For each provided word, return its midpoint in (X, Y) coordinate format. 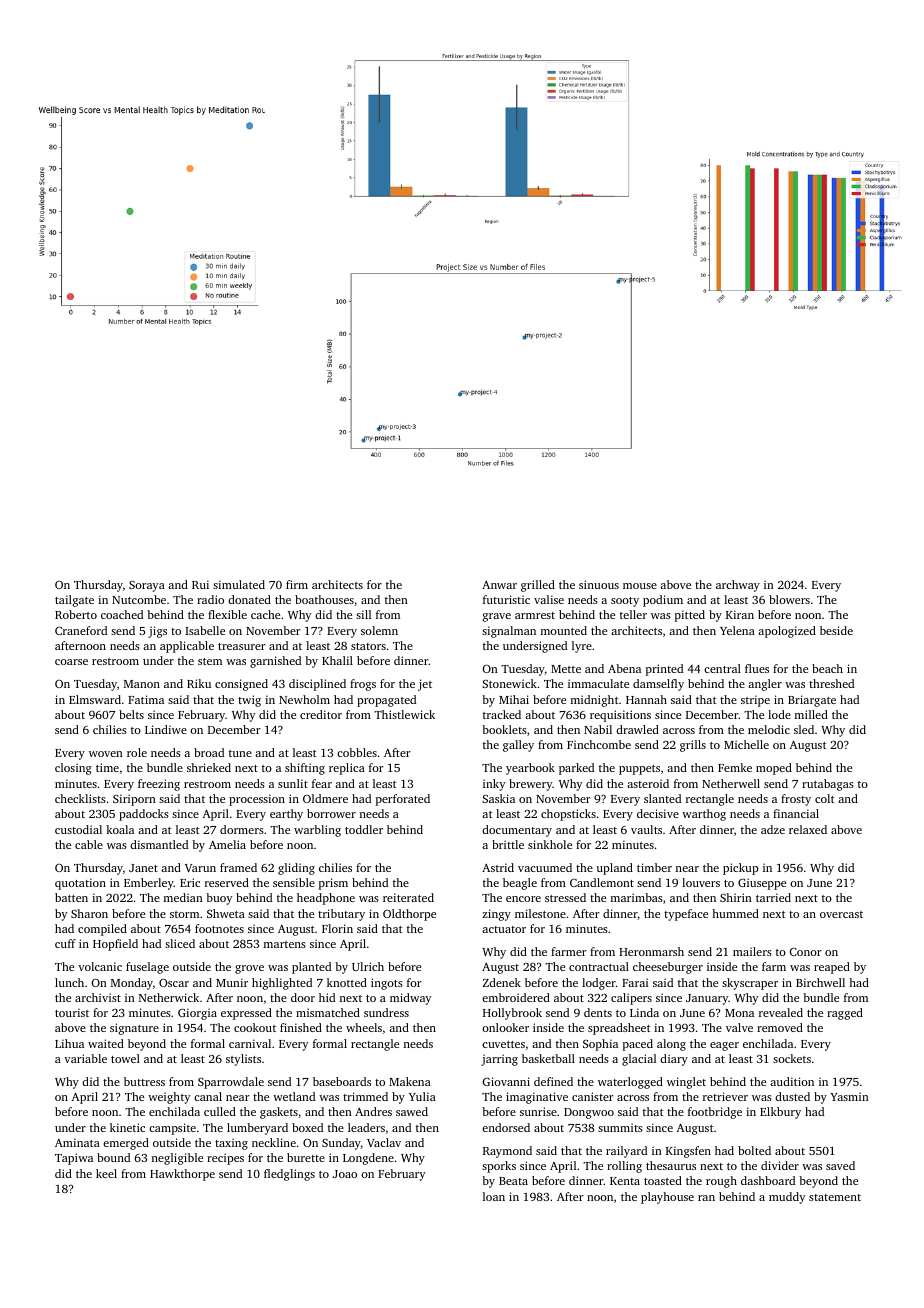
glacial (639, 1060)
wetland (294, 1096)
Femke (735, 767)
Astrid (498, 867)
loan (494, 1196)
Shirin (736, 897)
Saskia (498, 798)
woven (106, 754)
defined (553, 1081)
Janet (143, 868)
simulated (239, 584)
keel (106, 1173)
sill (363, 614)
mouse (640, 586)
